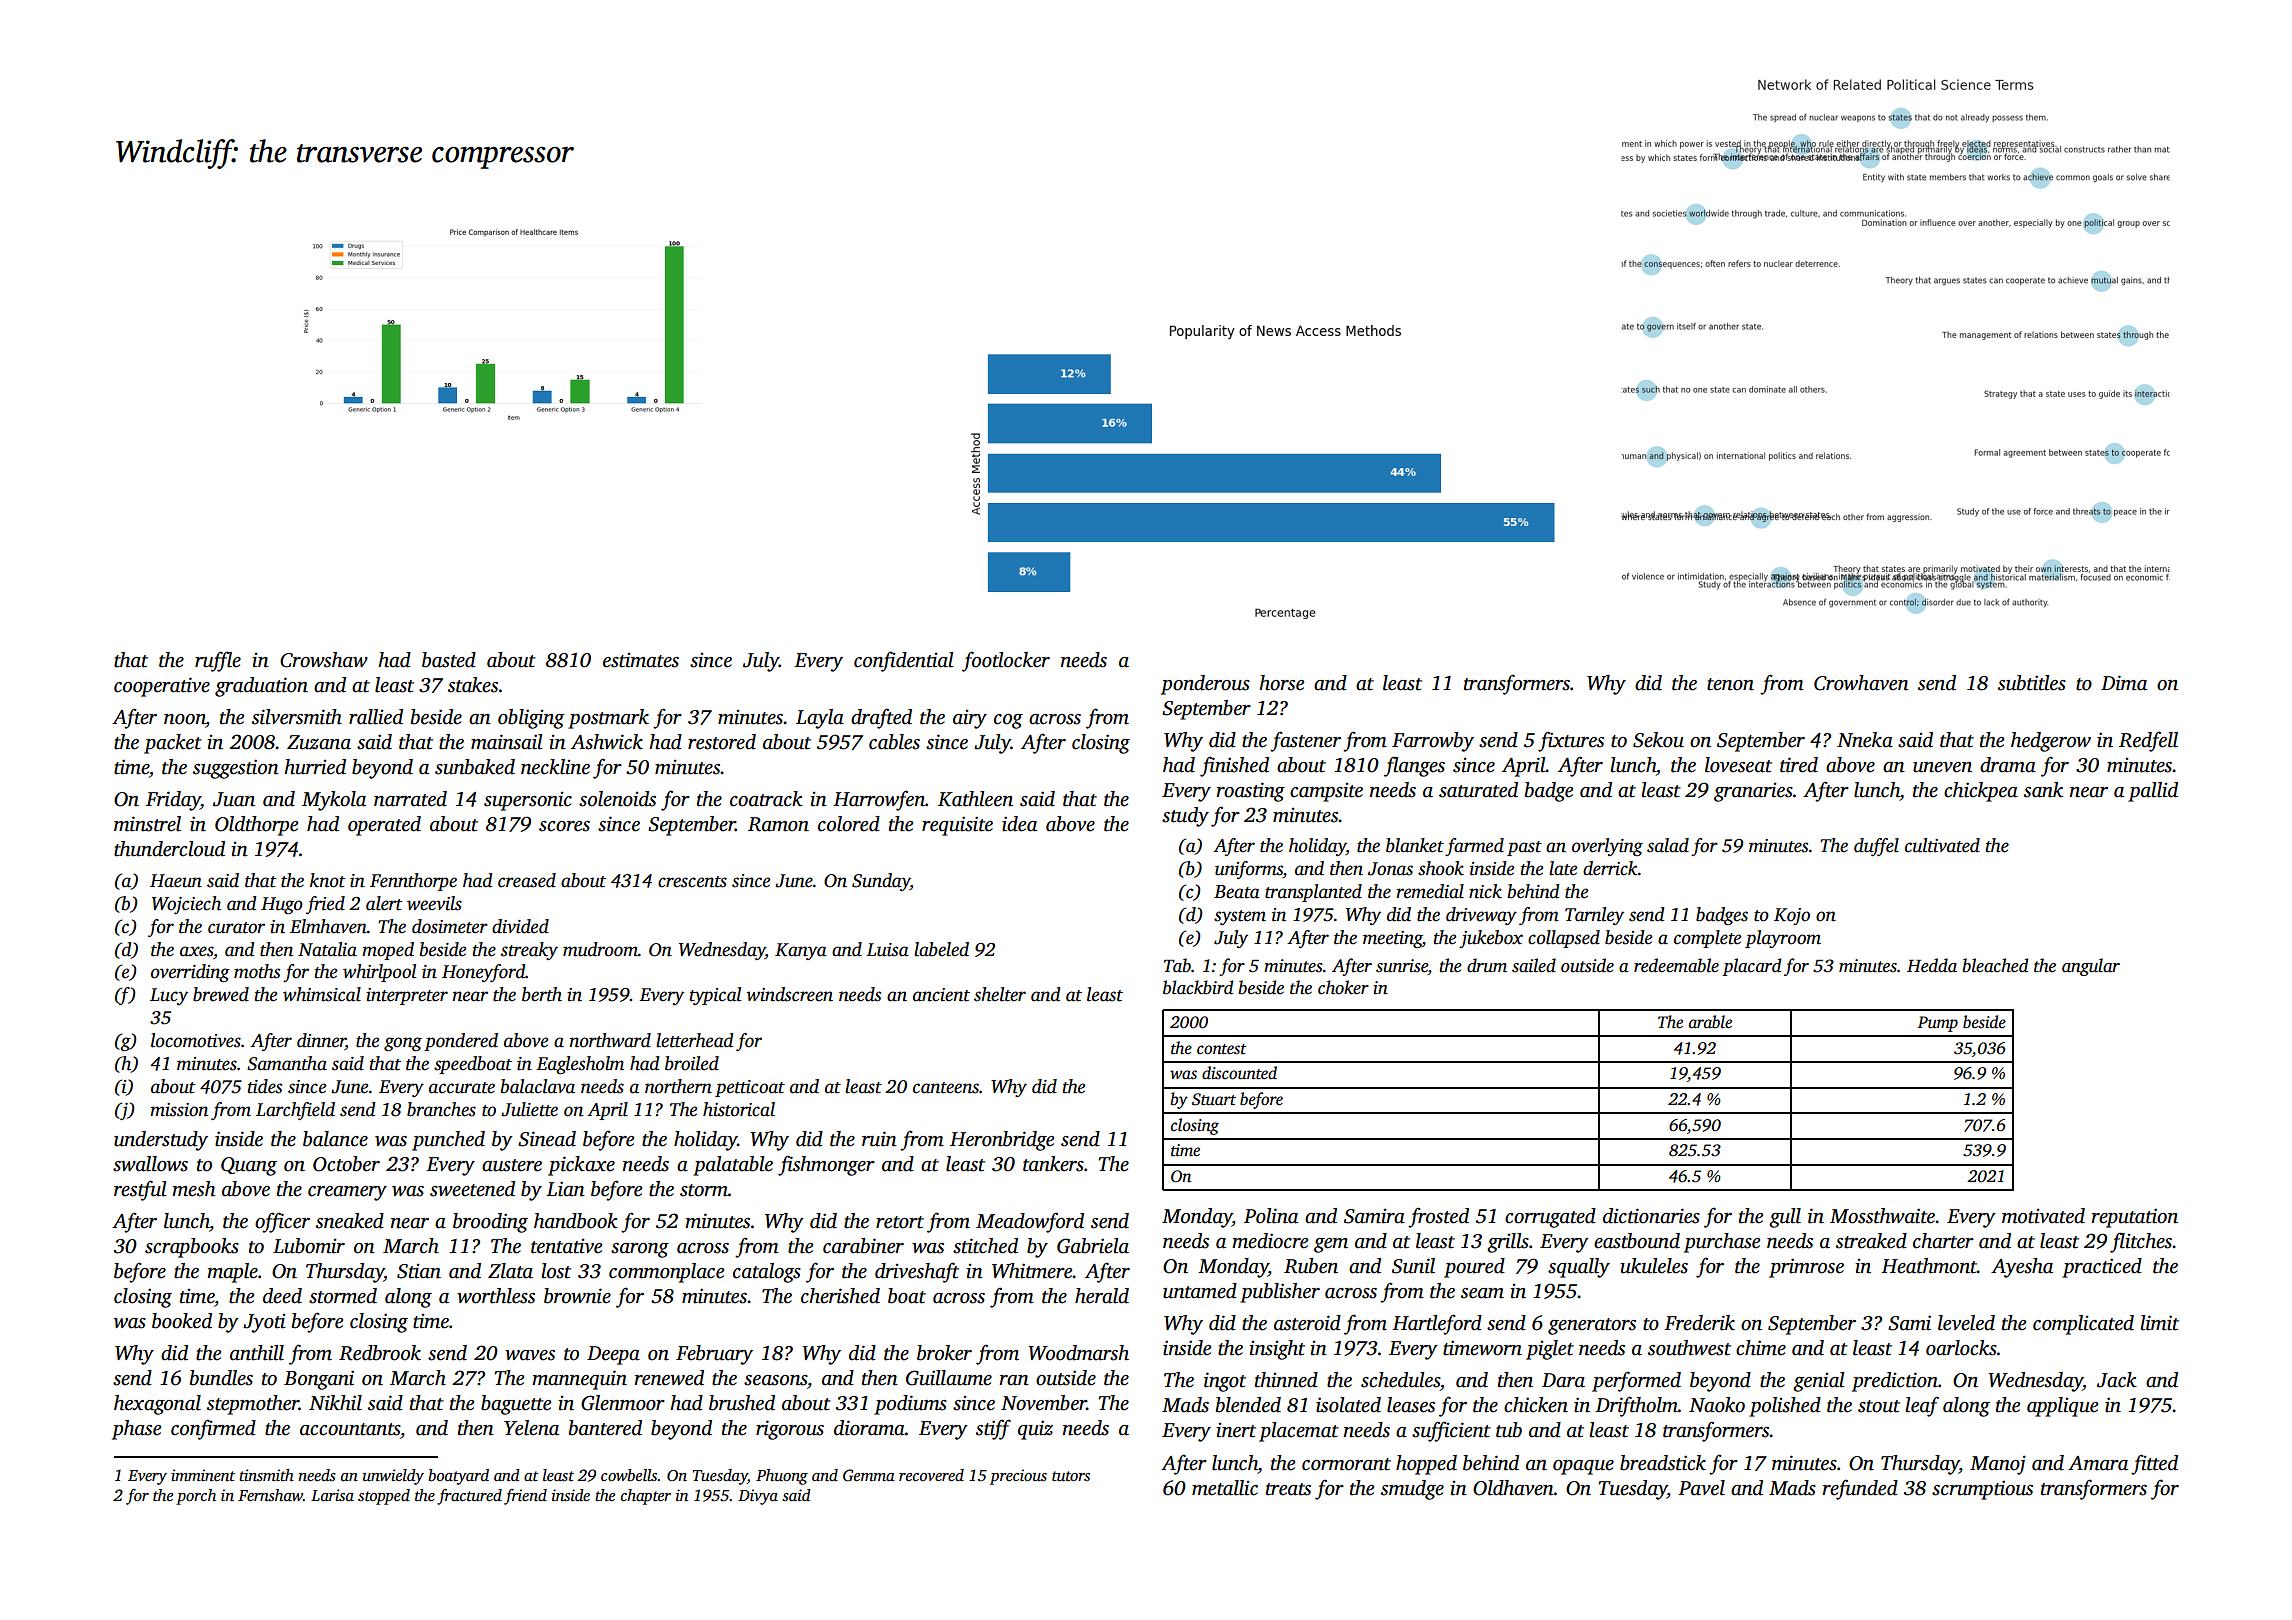  What do you see at coordinates (321, 1041) in the screenshot?
I see `dinner` at bounding box center [321, 1041].
